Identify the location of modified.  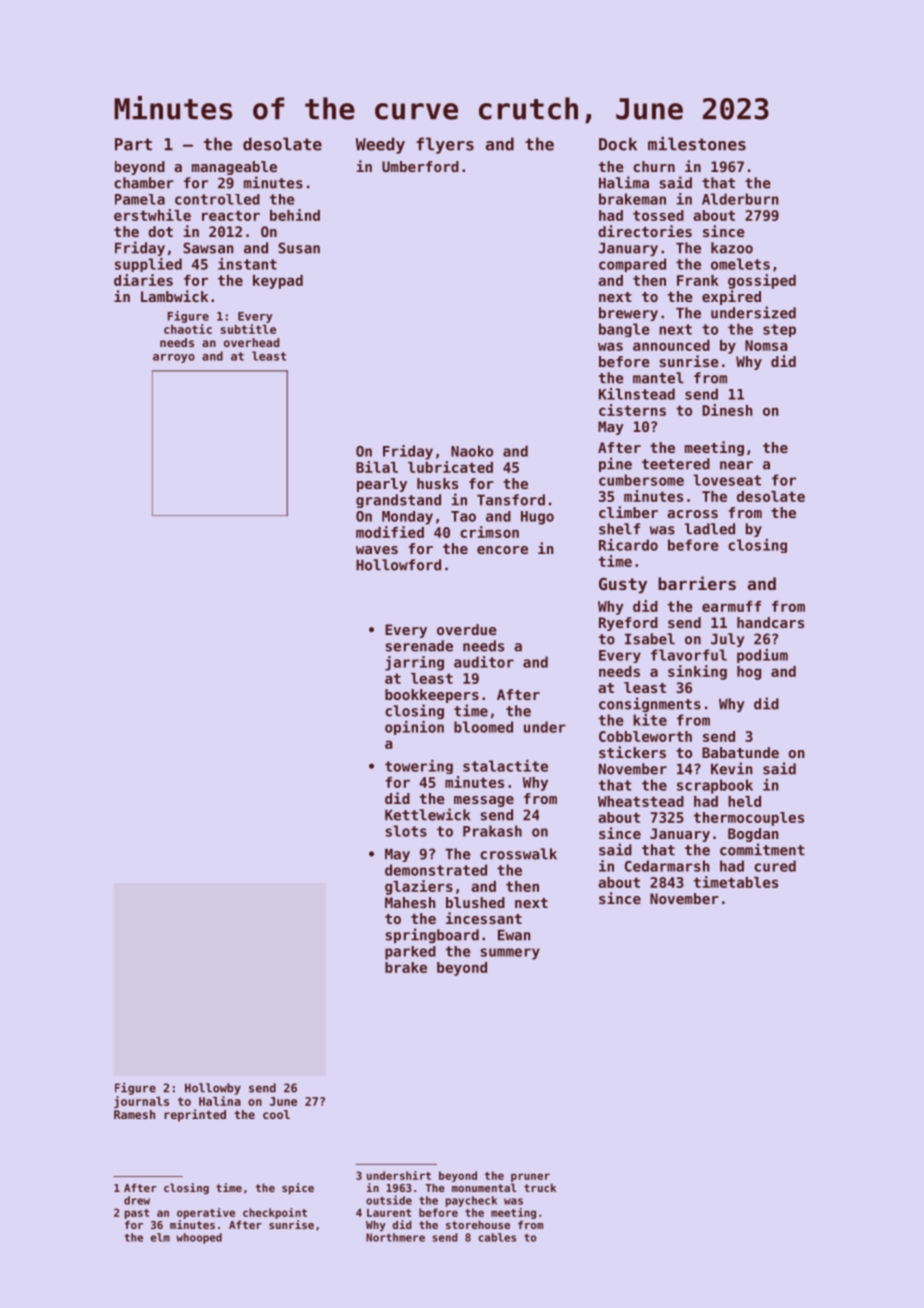
(390, 532).
